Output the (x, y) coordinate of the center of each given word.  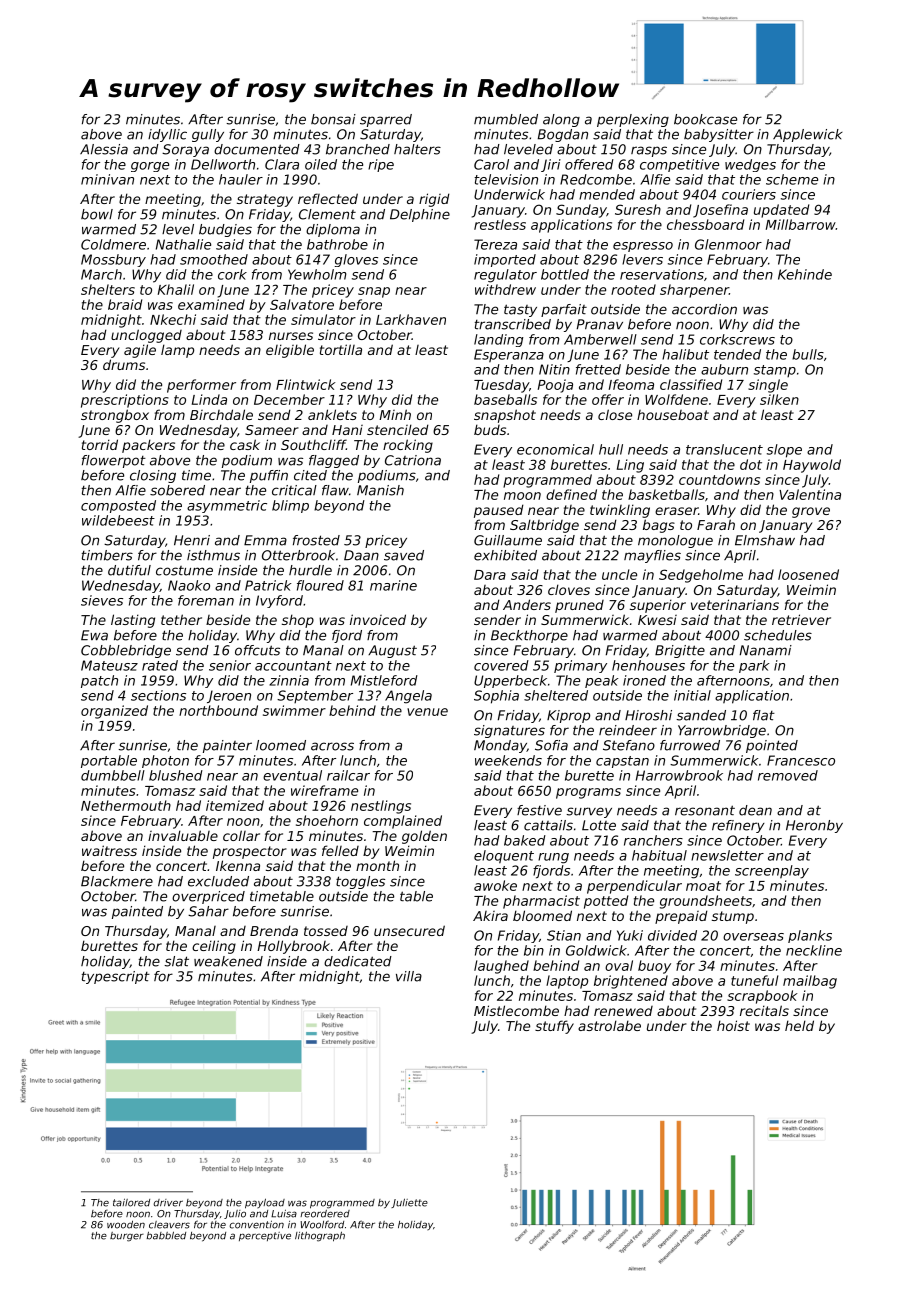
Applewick (808, 135)
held (799, 1025)
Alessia (104, 149)
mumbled (506, 119)
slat (176, 961)
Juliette (409, 1203)
